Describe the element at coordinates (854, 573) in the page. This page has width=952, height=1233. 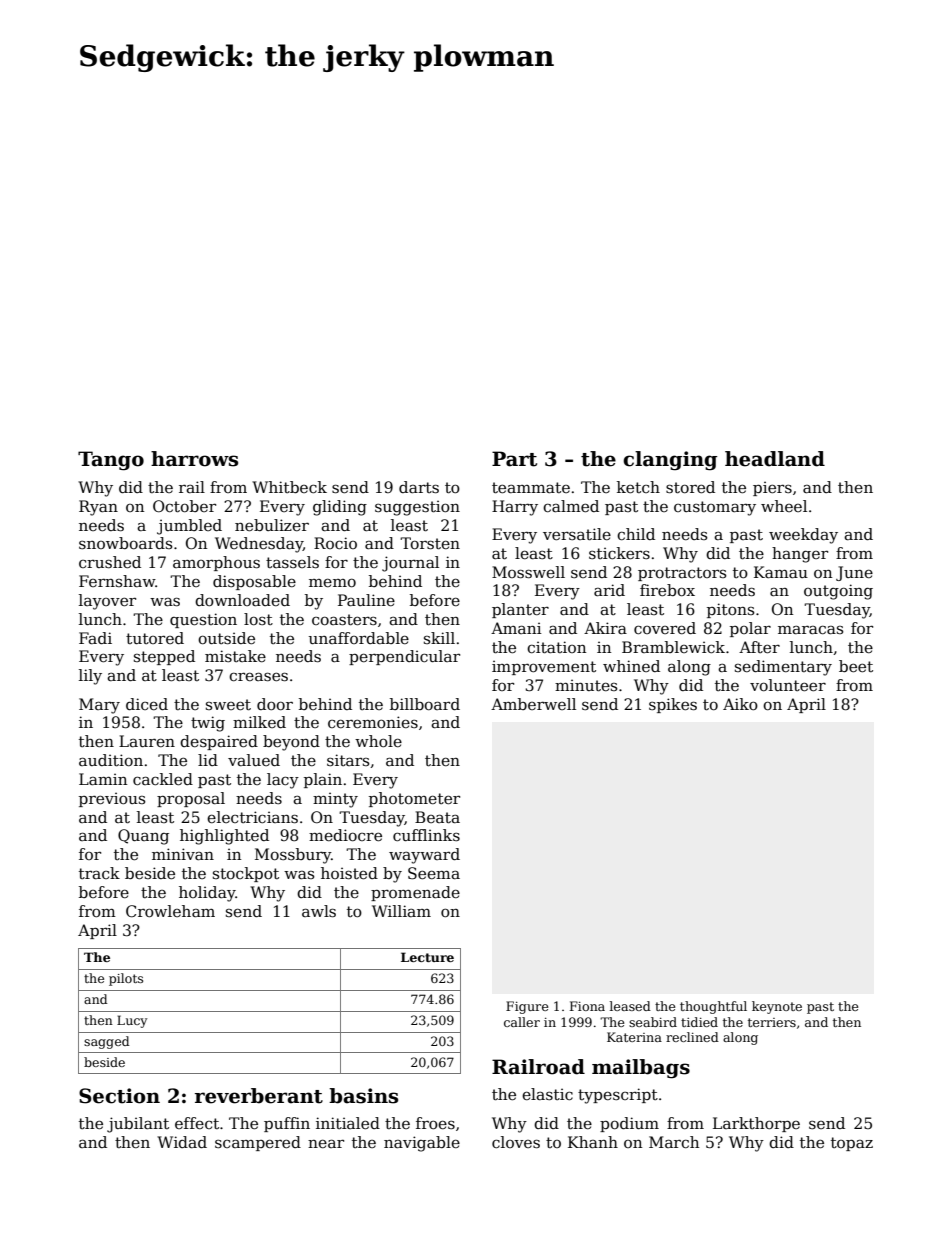
I see `June` at that location.
